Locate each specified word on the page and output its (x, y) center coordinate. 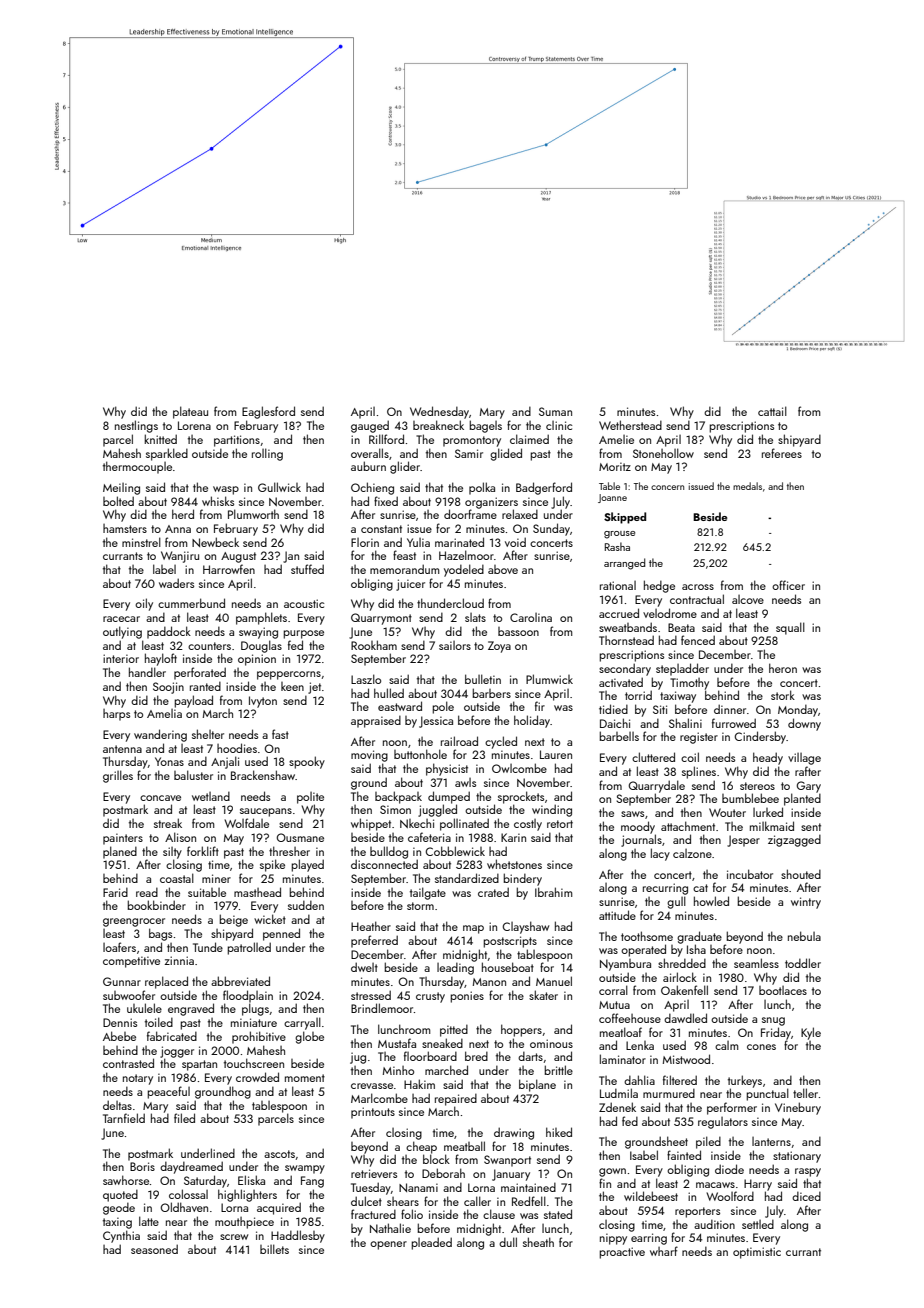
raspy (808, 1172)
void (515, 542)
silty (172, 853)
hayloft (161, 659)
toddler (803, 963)
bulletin (483, 679)
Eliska (251, 1180)
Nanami (418, 1187)
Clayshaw (525, 927)
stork (783, 695)
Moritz (615, 466)
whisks (218, 501)
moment (305, 1078)
